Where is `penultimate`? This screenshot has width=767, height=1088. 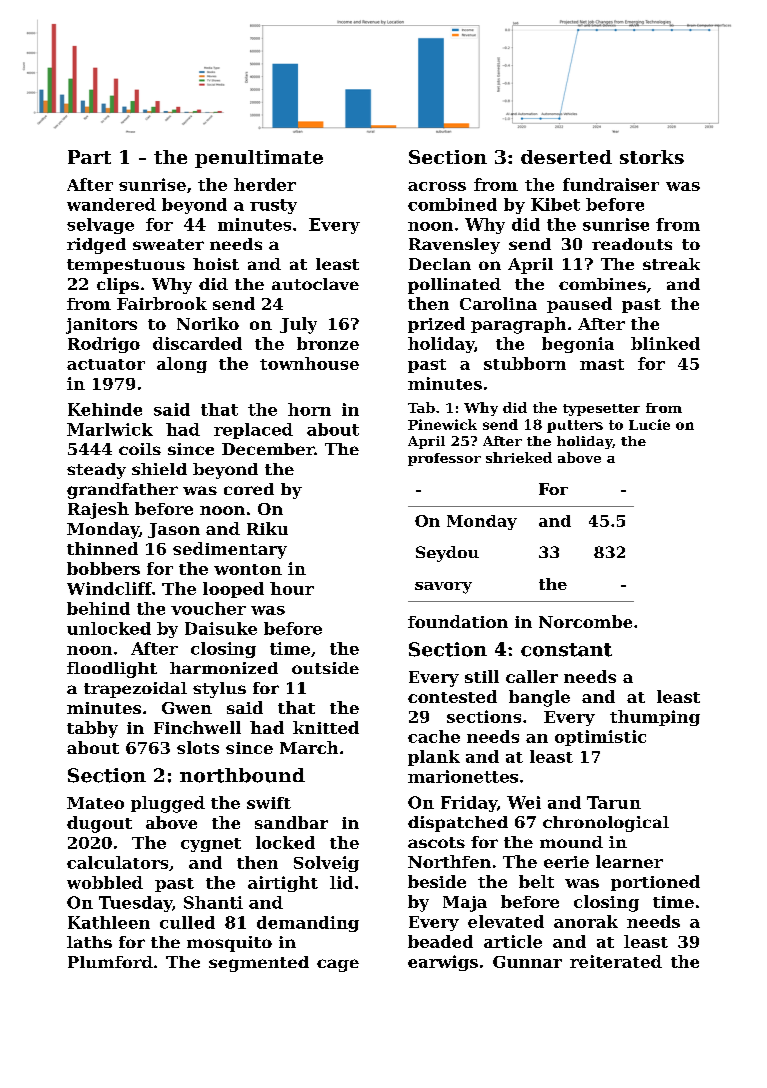 penultimate is located at coordinates (259, 159).
